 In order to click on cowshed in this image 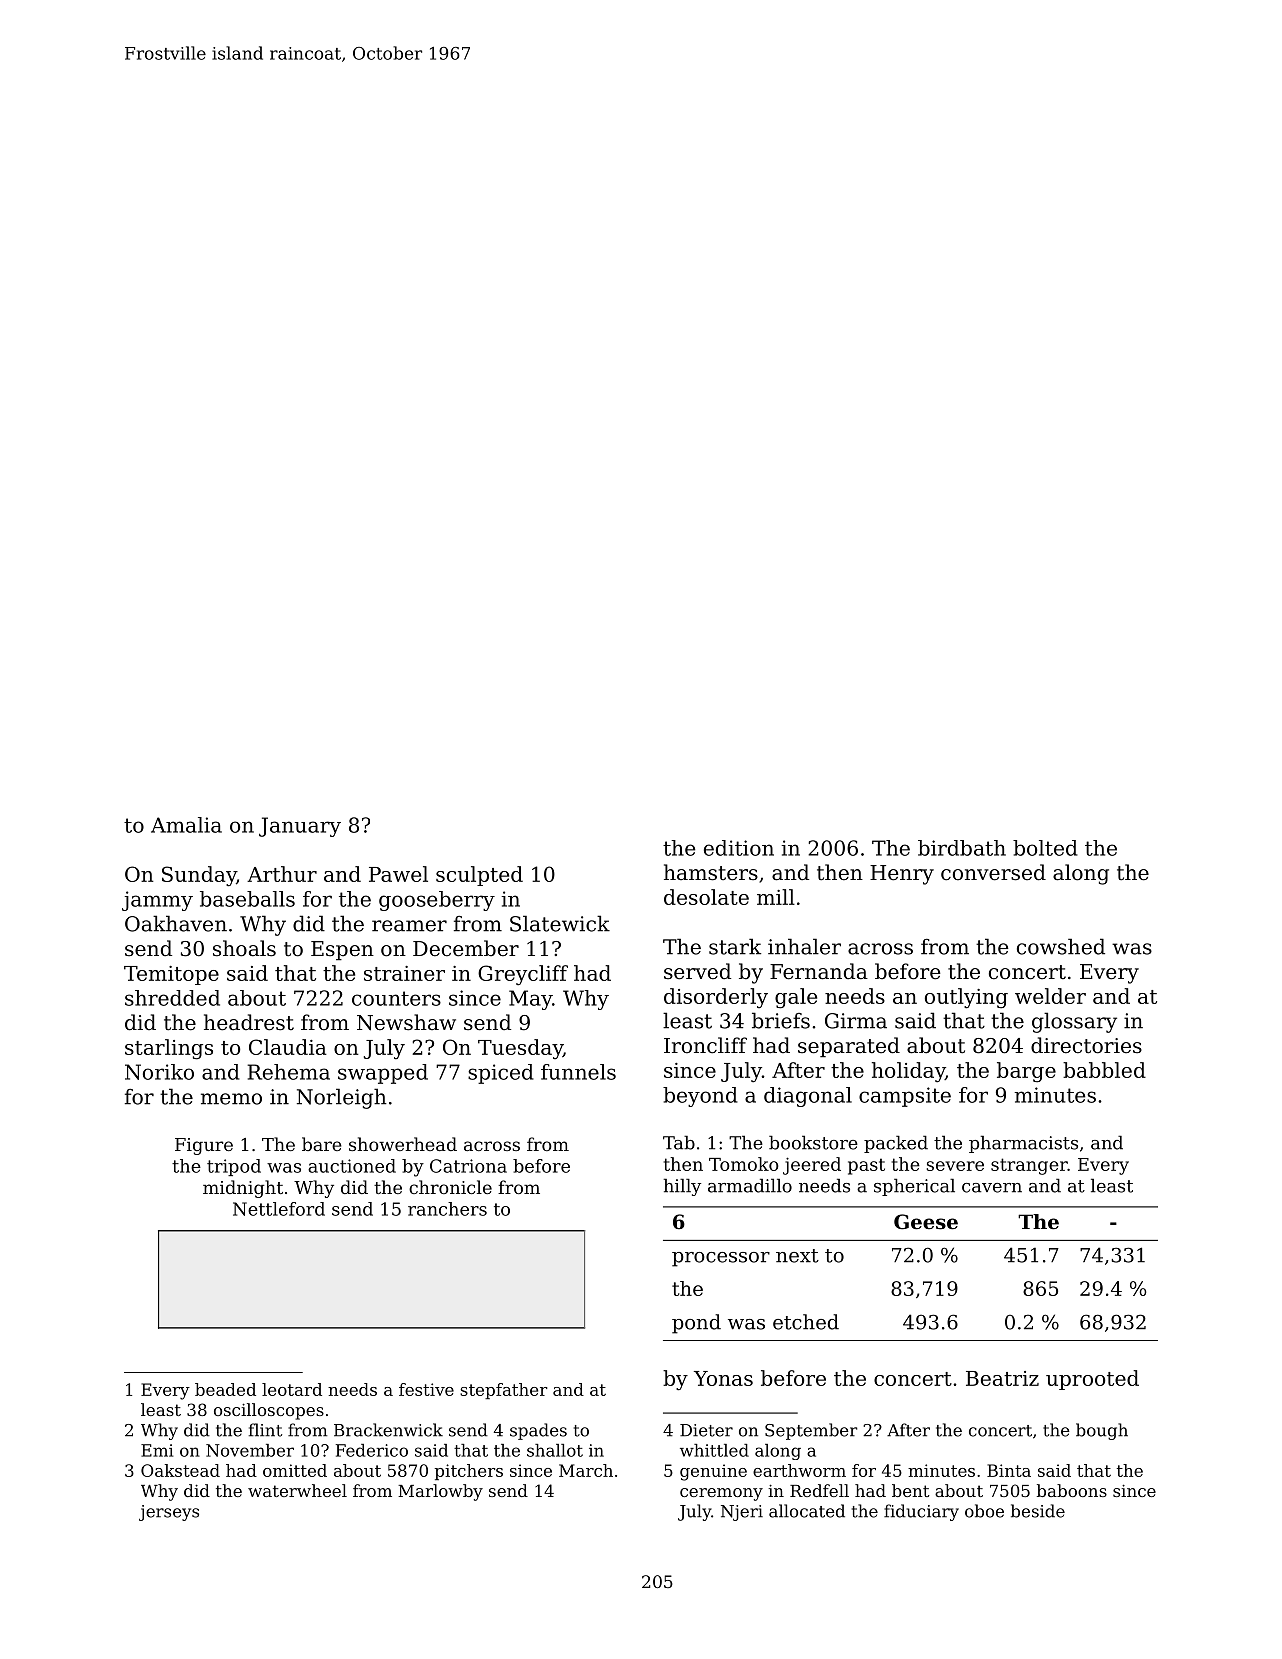, I will do `click(1061, 946)`.
